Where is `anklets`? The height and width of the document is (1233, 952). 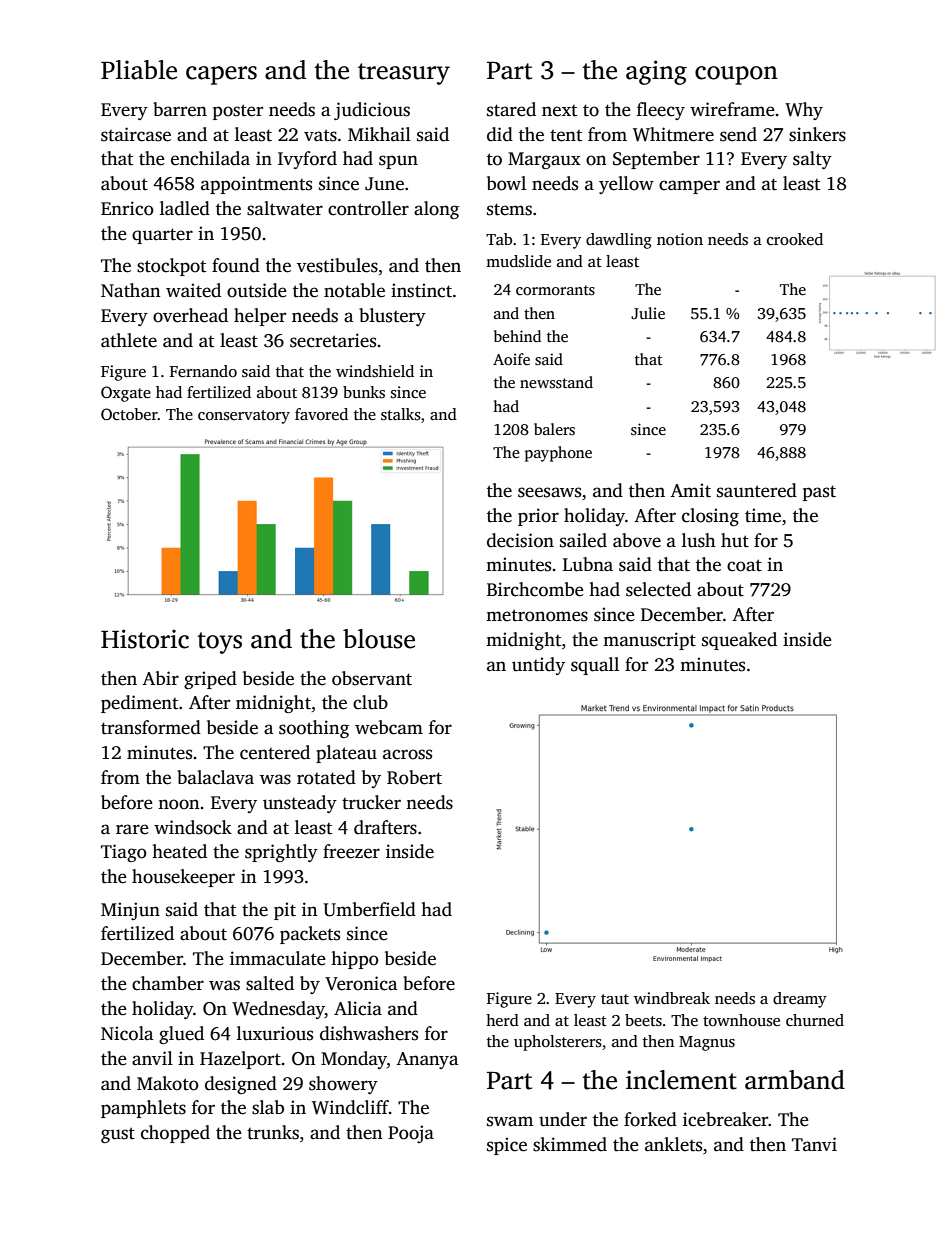
anklets is located at coordinates (673, 1144).
